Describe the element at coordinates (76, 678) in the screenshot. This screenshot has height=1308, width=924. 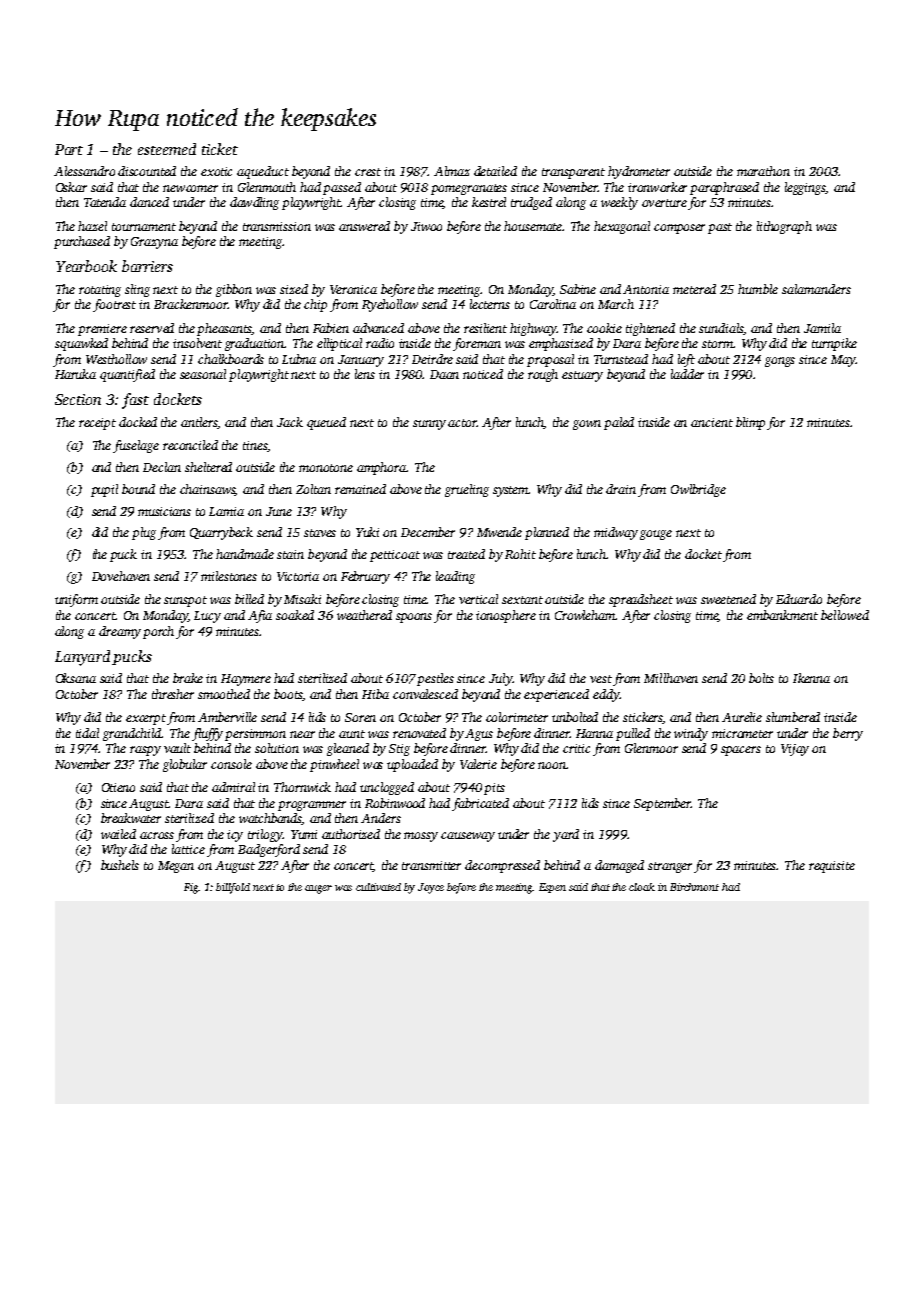
I see `Oksana` at that location.
